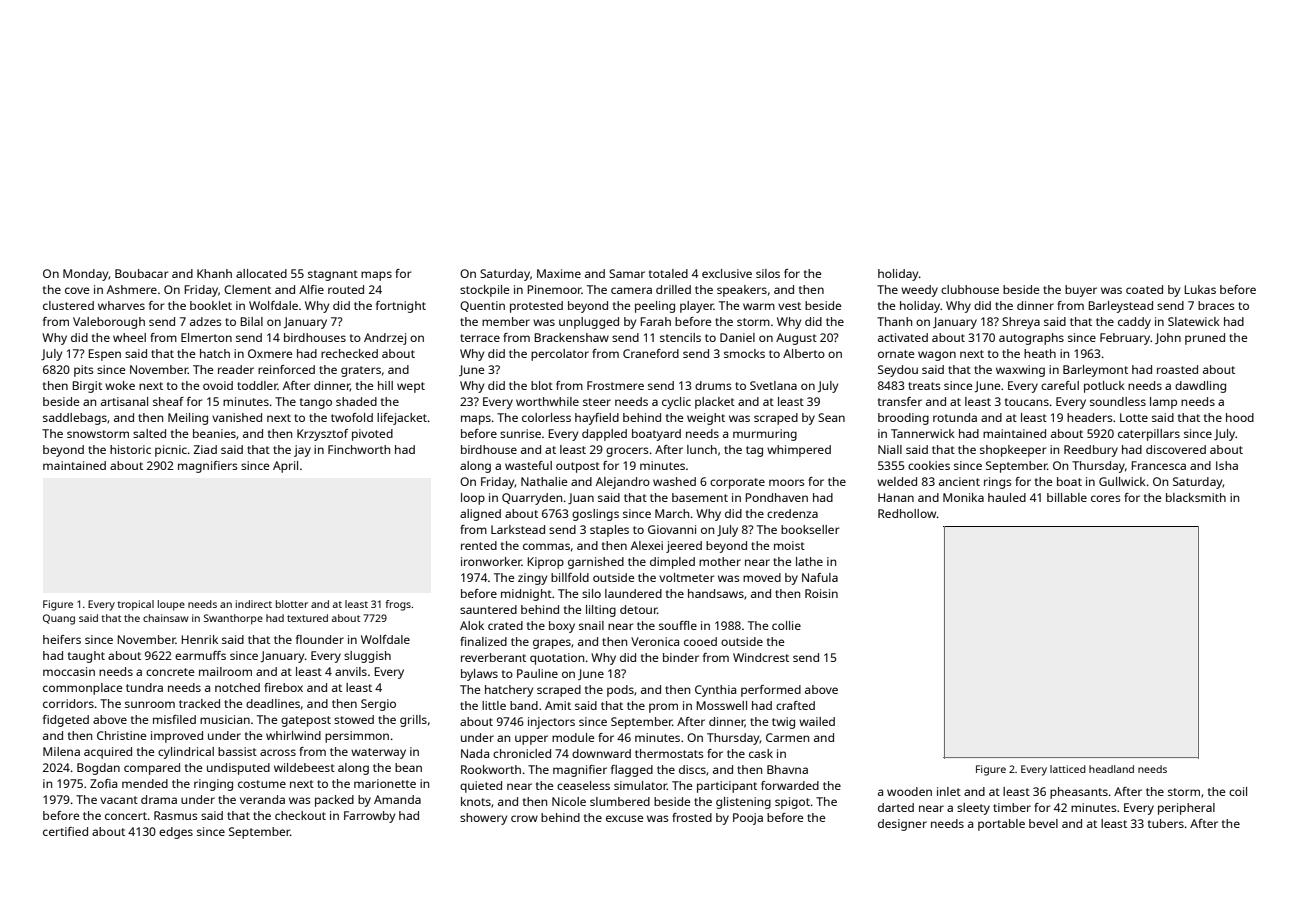  I want to click on Quang, so click(59, 619).
